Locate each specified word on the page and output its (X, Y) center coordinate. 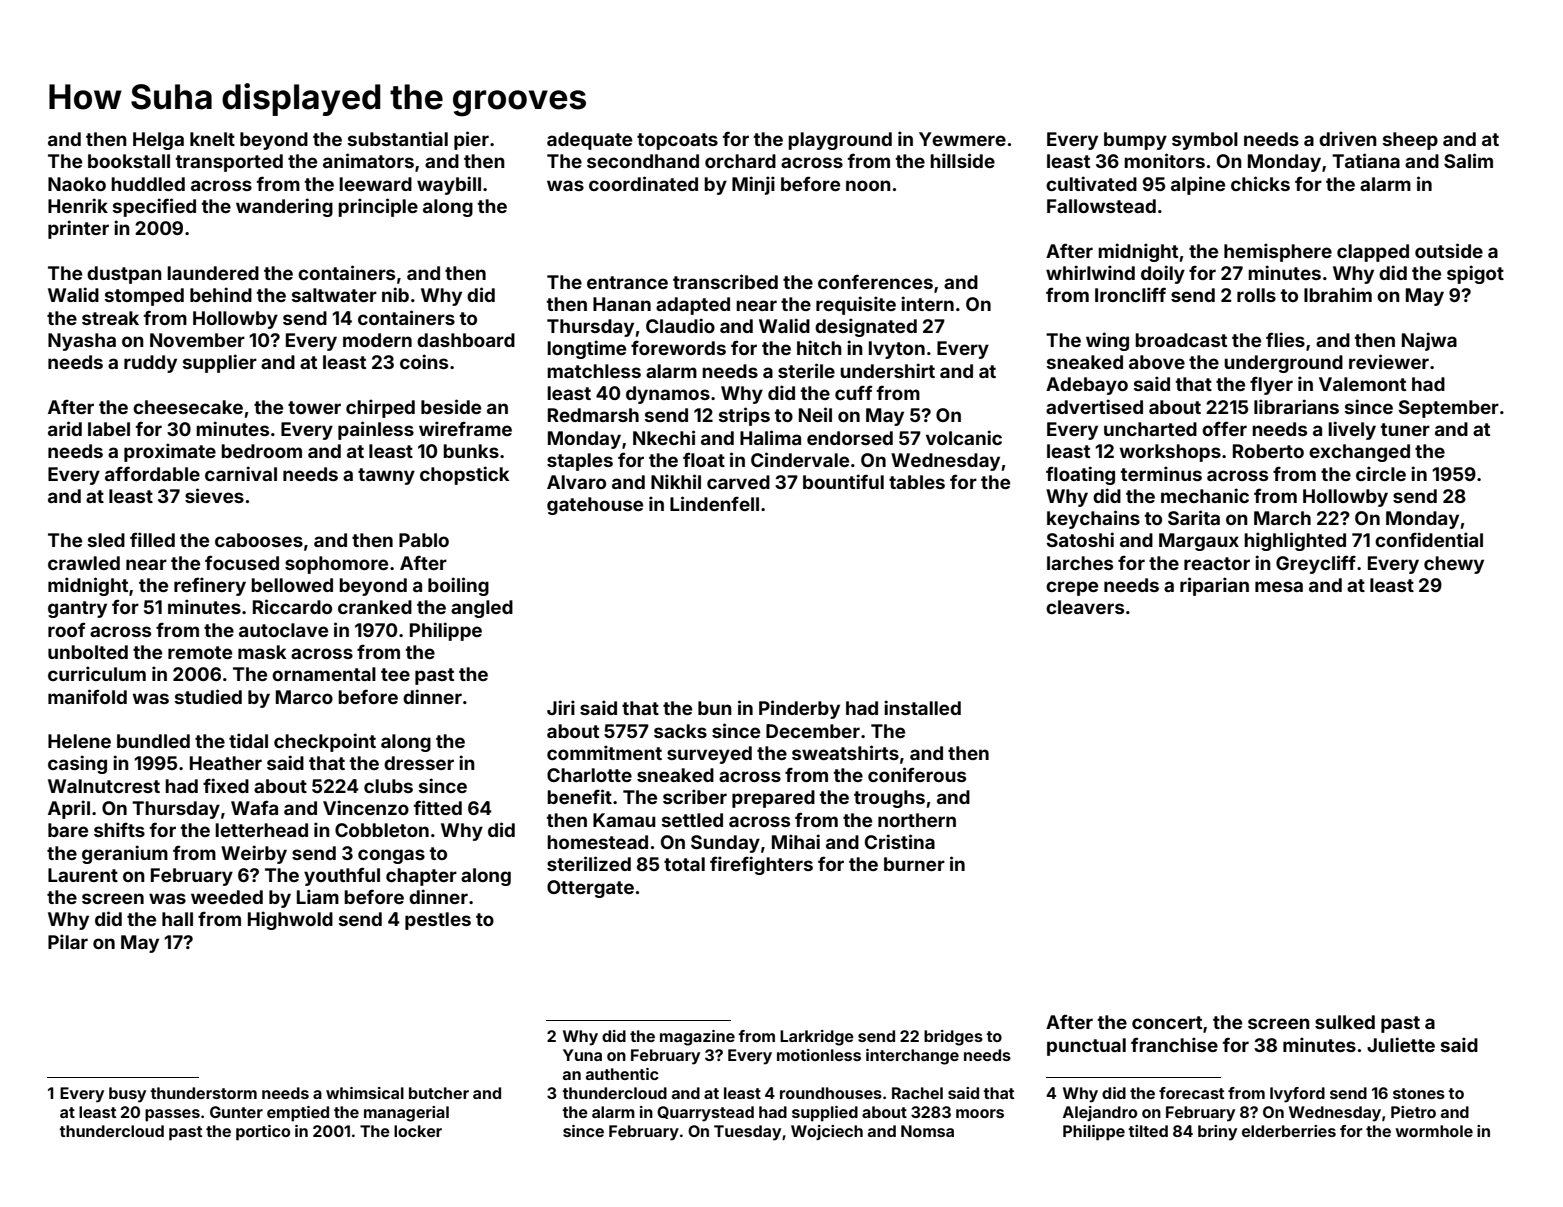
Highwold (290, 920)
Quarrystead (705, 1114)
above (1157, 362)
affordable (152, 473)
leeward (375, 184)
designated (866, 327)
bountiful (843, 481)
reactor (1217, 563)
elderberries (1289, 1131)
